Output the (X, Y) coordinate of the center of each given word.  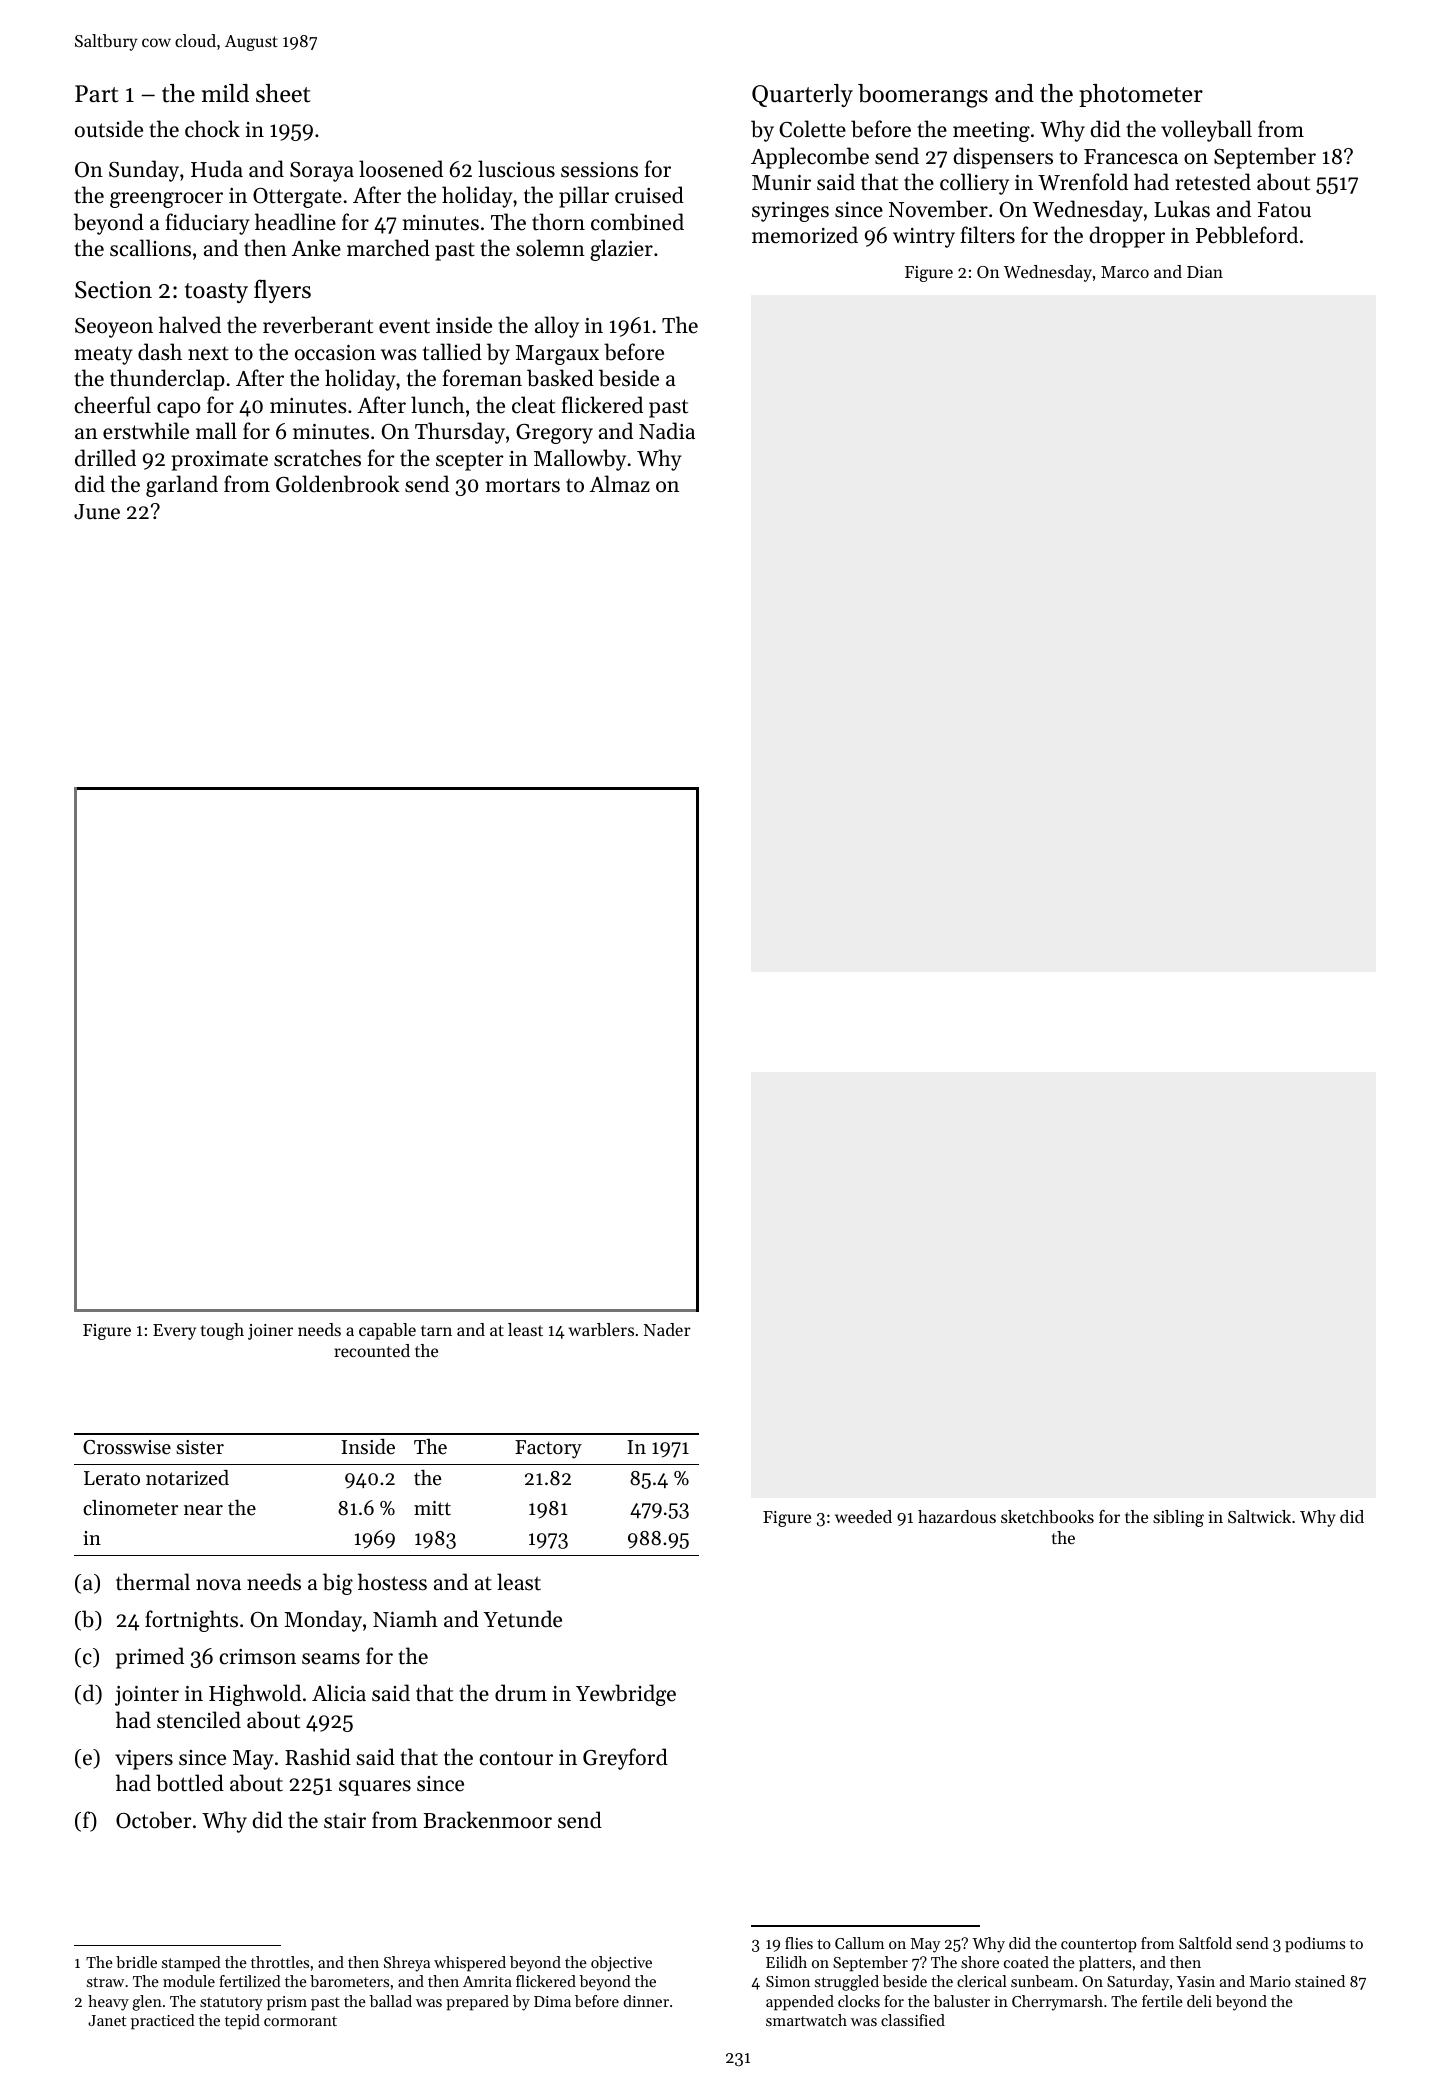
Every (174, 1332)
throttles (280, 1962)
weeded (863, 1516)
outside (109, 129)
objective (621, 1964)
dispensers (1003, 158)
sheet (283, 93)
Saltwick (1259, 1516)
